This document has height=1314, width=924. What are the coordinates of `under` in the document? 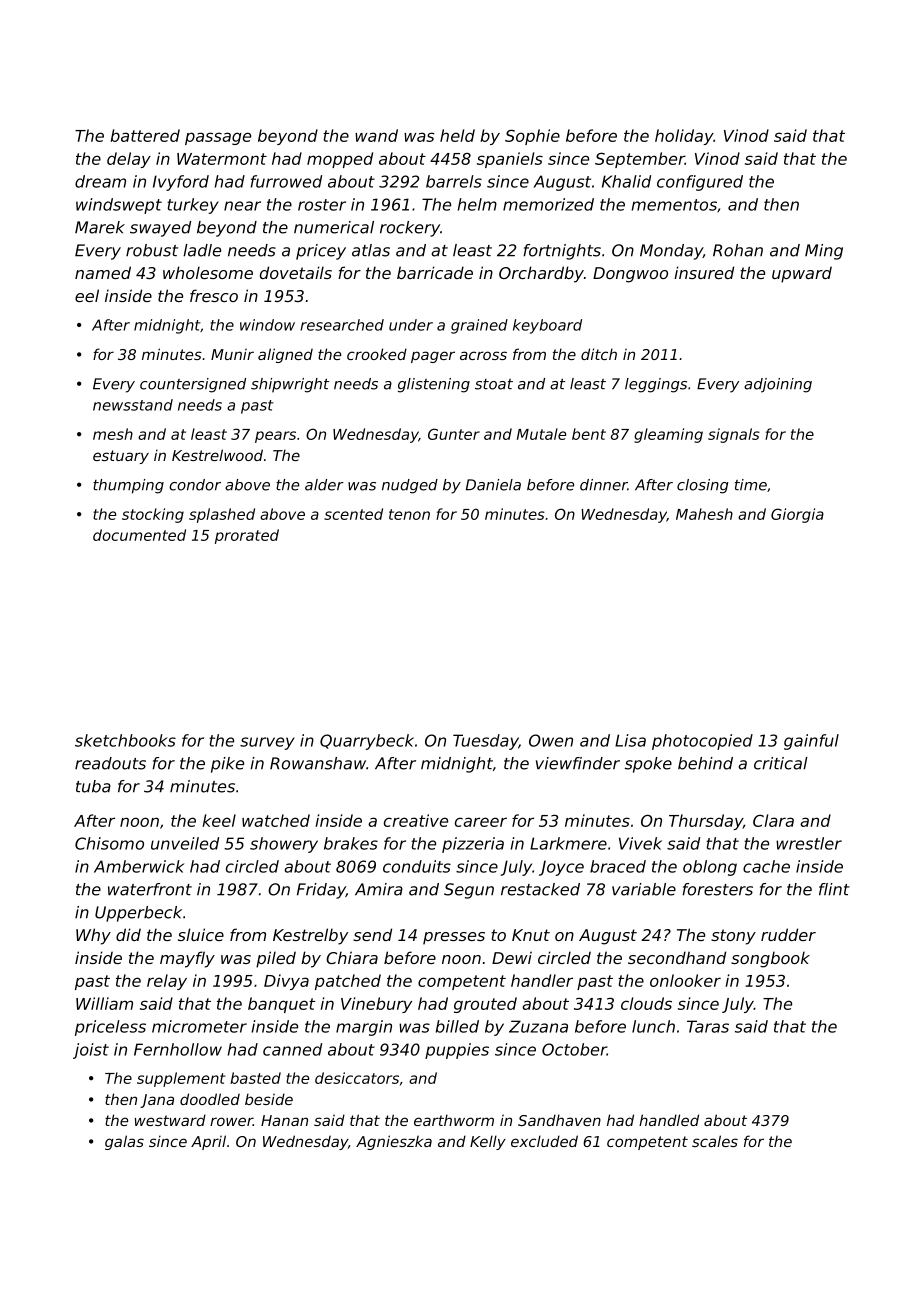 It's located at (411, 325).
